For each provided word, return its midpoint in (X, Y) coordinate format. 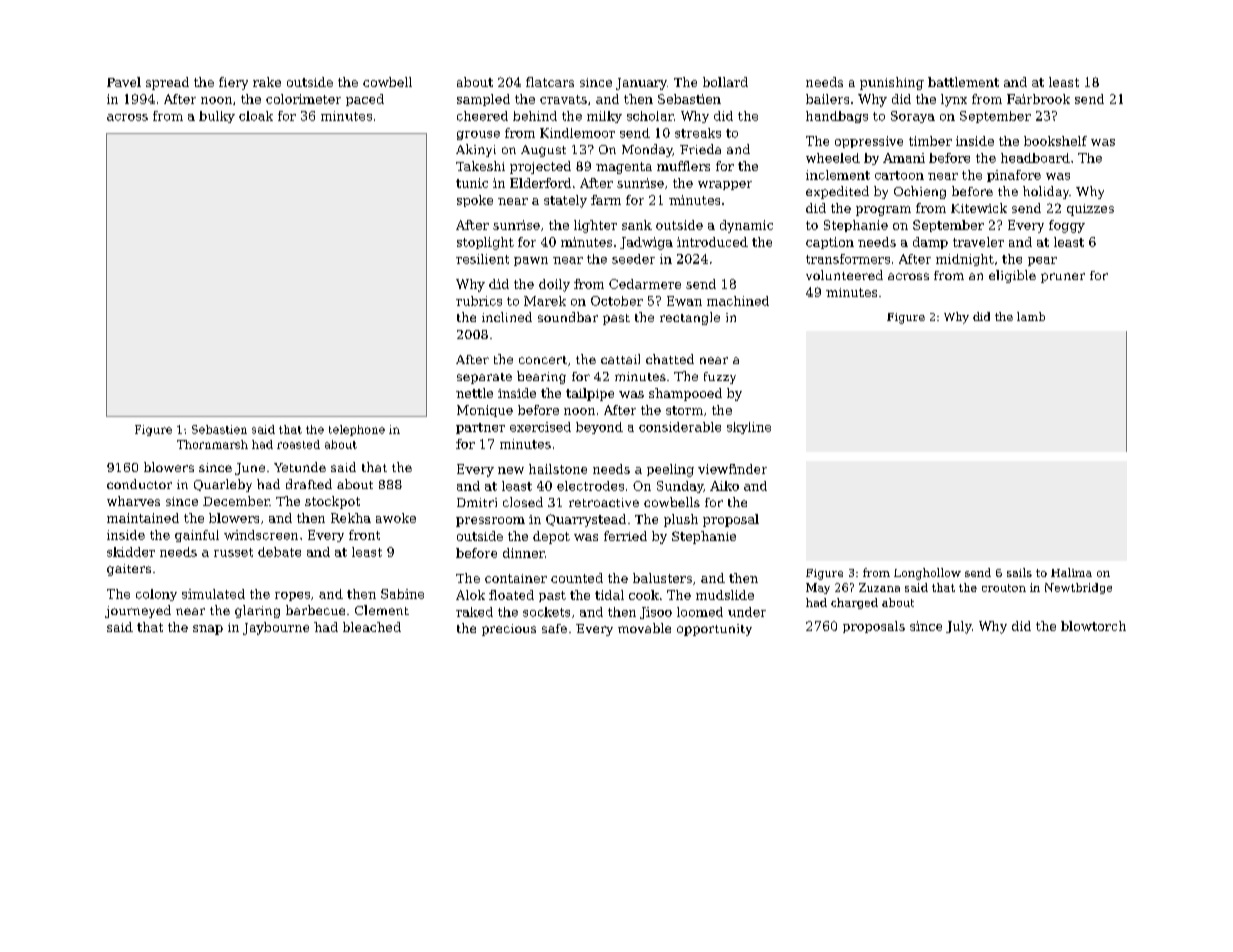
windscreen (261, 535)
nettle (474, 393)
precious (509, 630)
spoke (475, 201)
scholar (650, 116)
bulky (217, 117)
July (959, 627)
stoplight (485, 243)
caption (830, 243)
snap (208, 630)
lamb (1031, 316)
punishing (892, 83)
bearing (541, 377)
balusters (662, 578)
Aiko (724, 486)
